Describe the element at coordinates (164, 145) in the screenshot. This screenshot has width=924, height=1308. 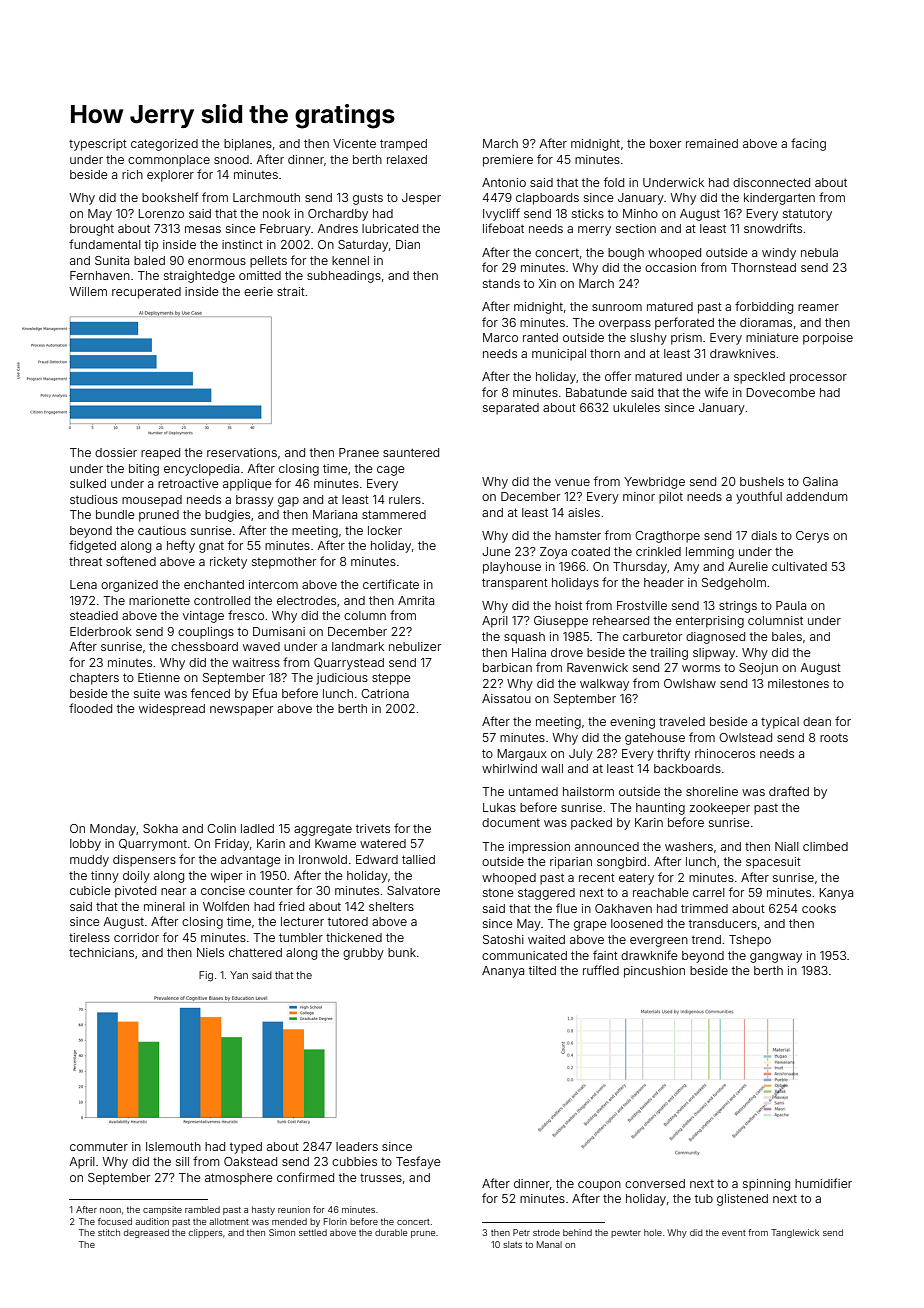
I see `categorized` at that location.
